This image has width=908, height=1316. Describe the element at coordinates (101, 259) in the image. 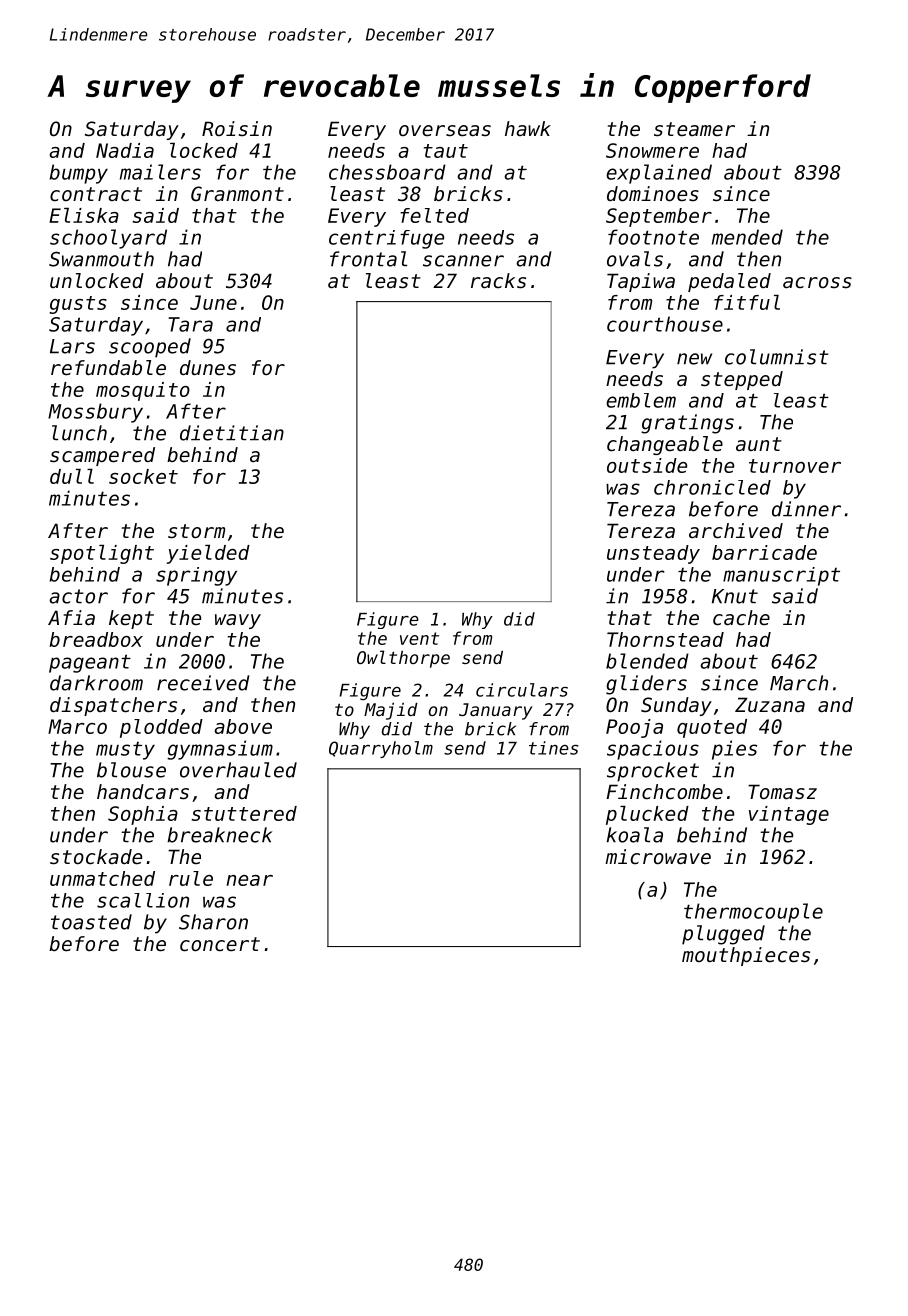

I see `Swanmouth` at that location.
